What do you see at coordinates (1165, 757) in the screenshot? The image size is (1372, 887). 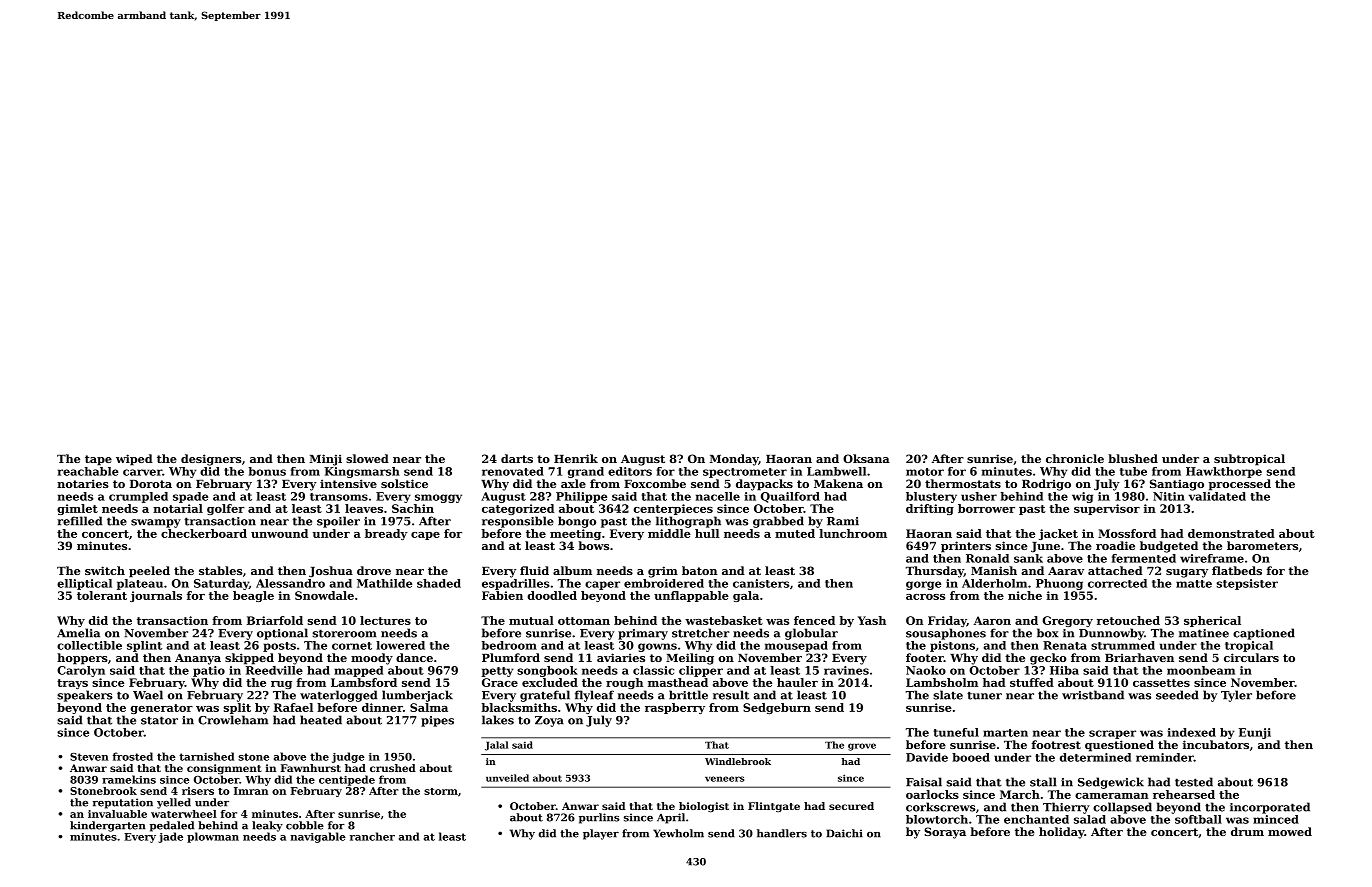 I see `reminder` at bounding box center [1165, 757].
